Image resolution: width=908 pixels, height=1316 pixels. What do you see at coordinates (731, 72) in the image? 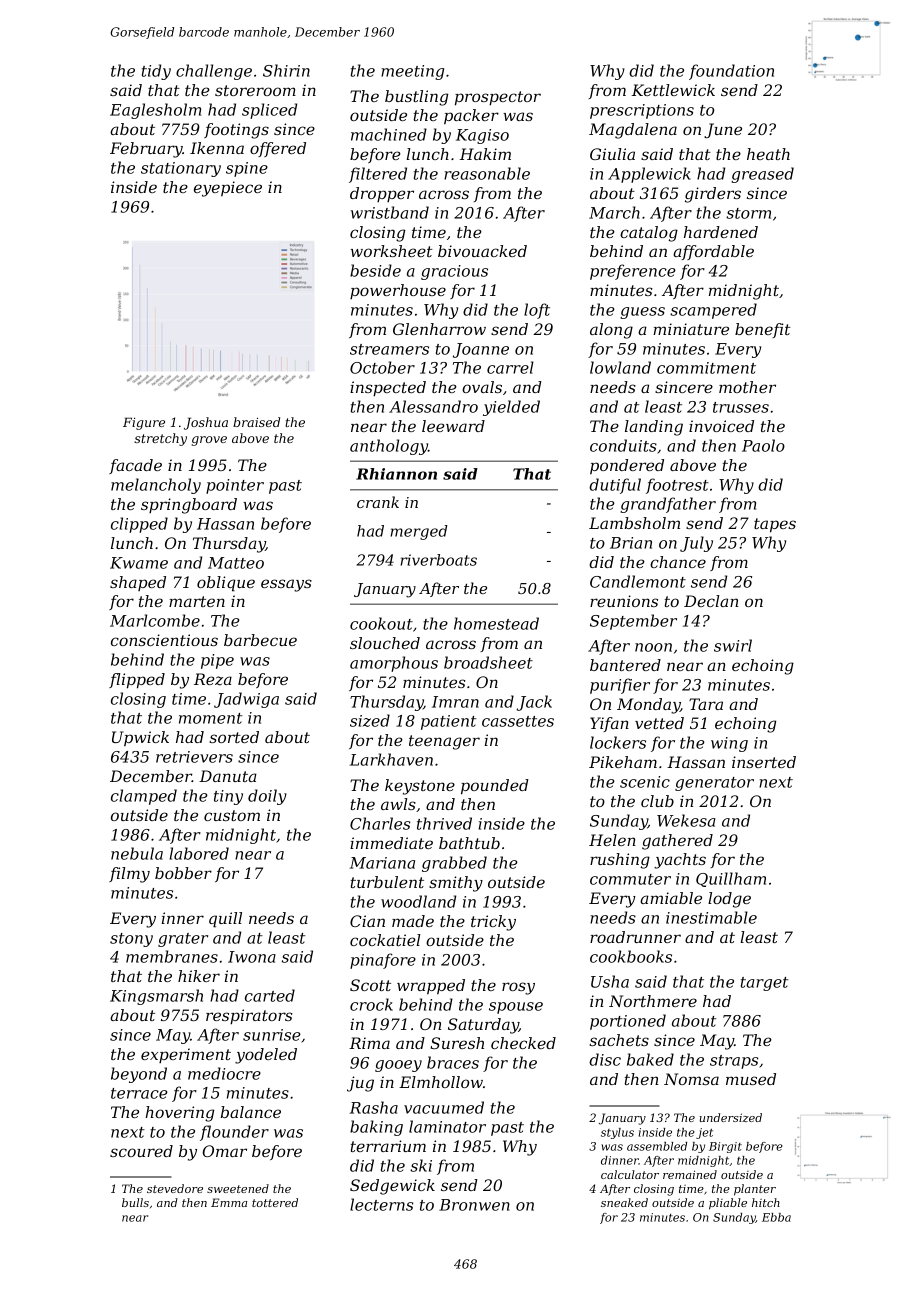
I see `foundation` at bounding box center [731, 72].
